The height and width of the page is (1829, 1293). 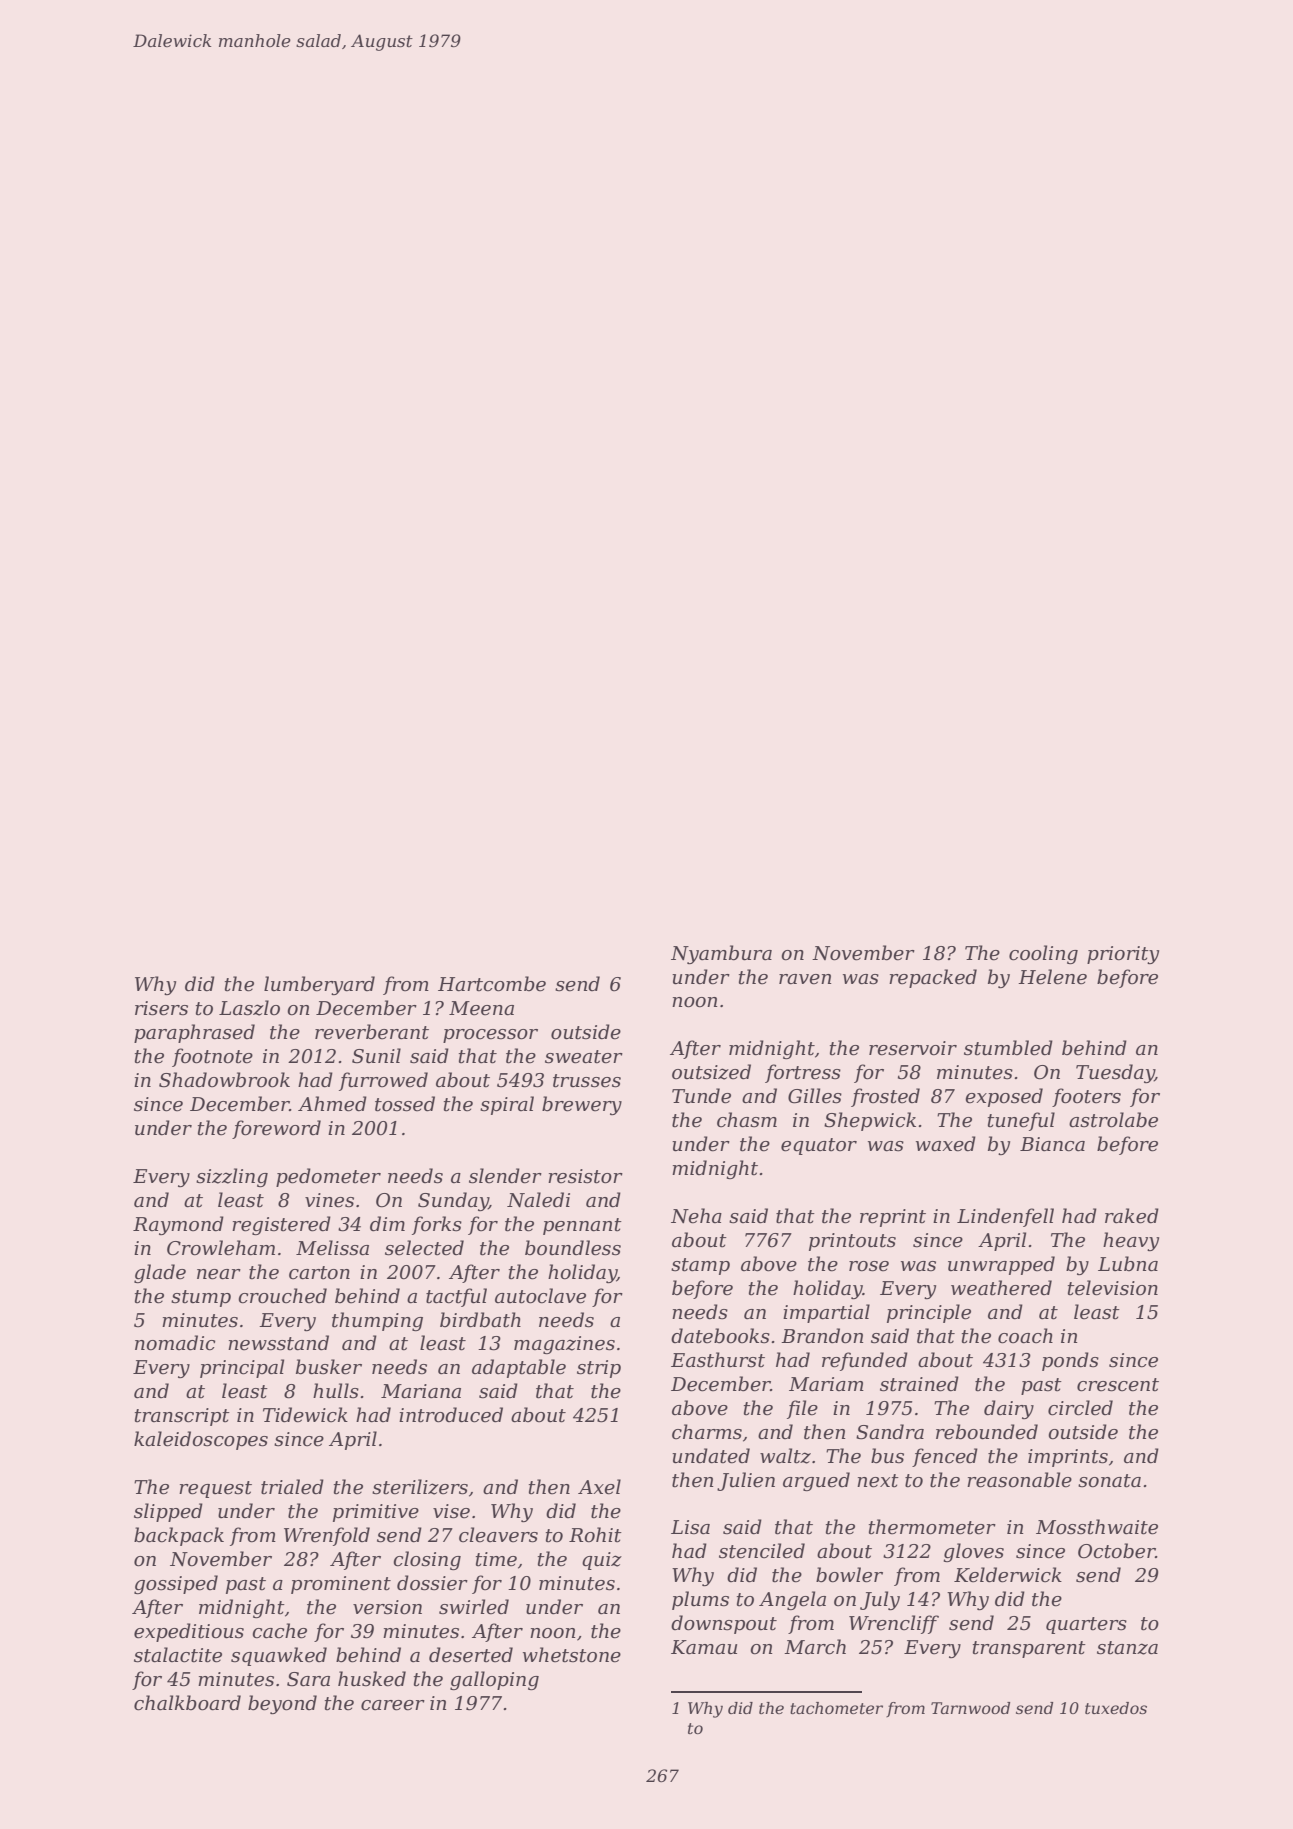 What do you see at coordinates (420, 1487) in the page?
I see `sterilizers` at bounding box center [420, 1487].
